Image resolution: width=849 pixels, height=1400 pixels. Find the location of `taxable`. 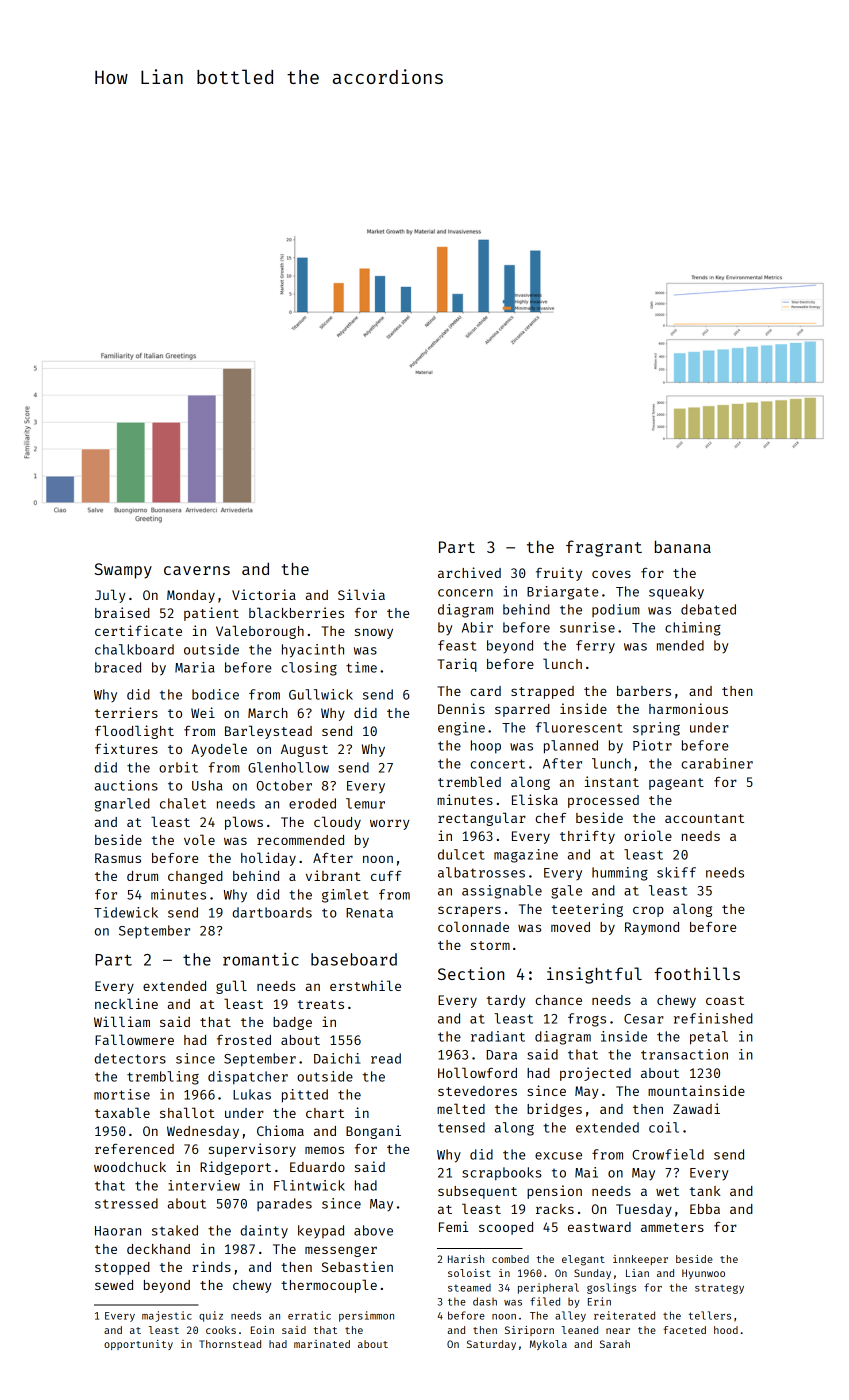

taxable is located at coordinates (122, 1112).
